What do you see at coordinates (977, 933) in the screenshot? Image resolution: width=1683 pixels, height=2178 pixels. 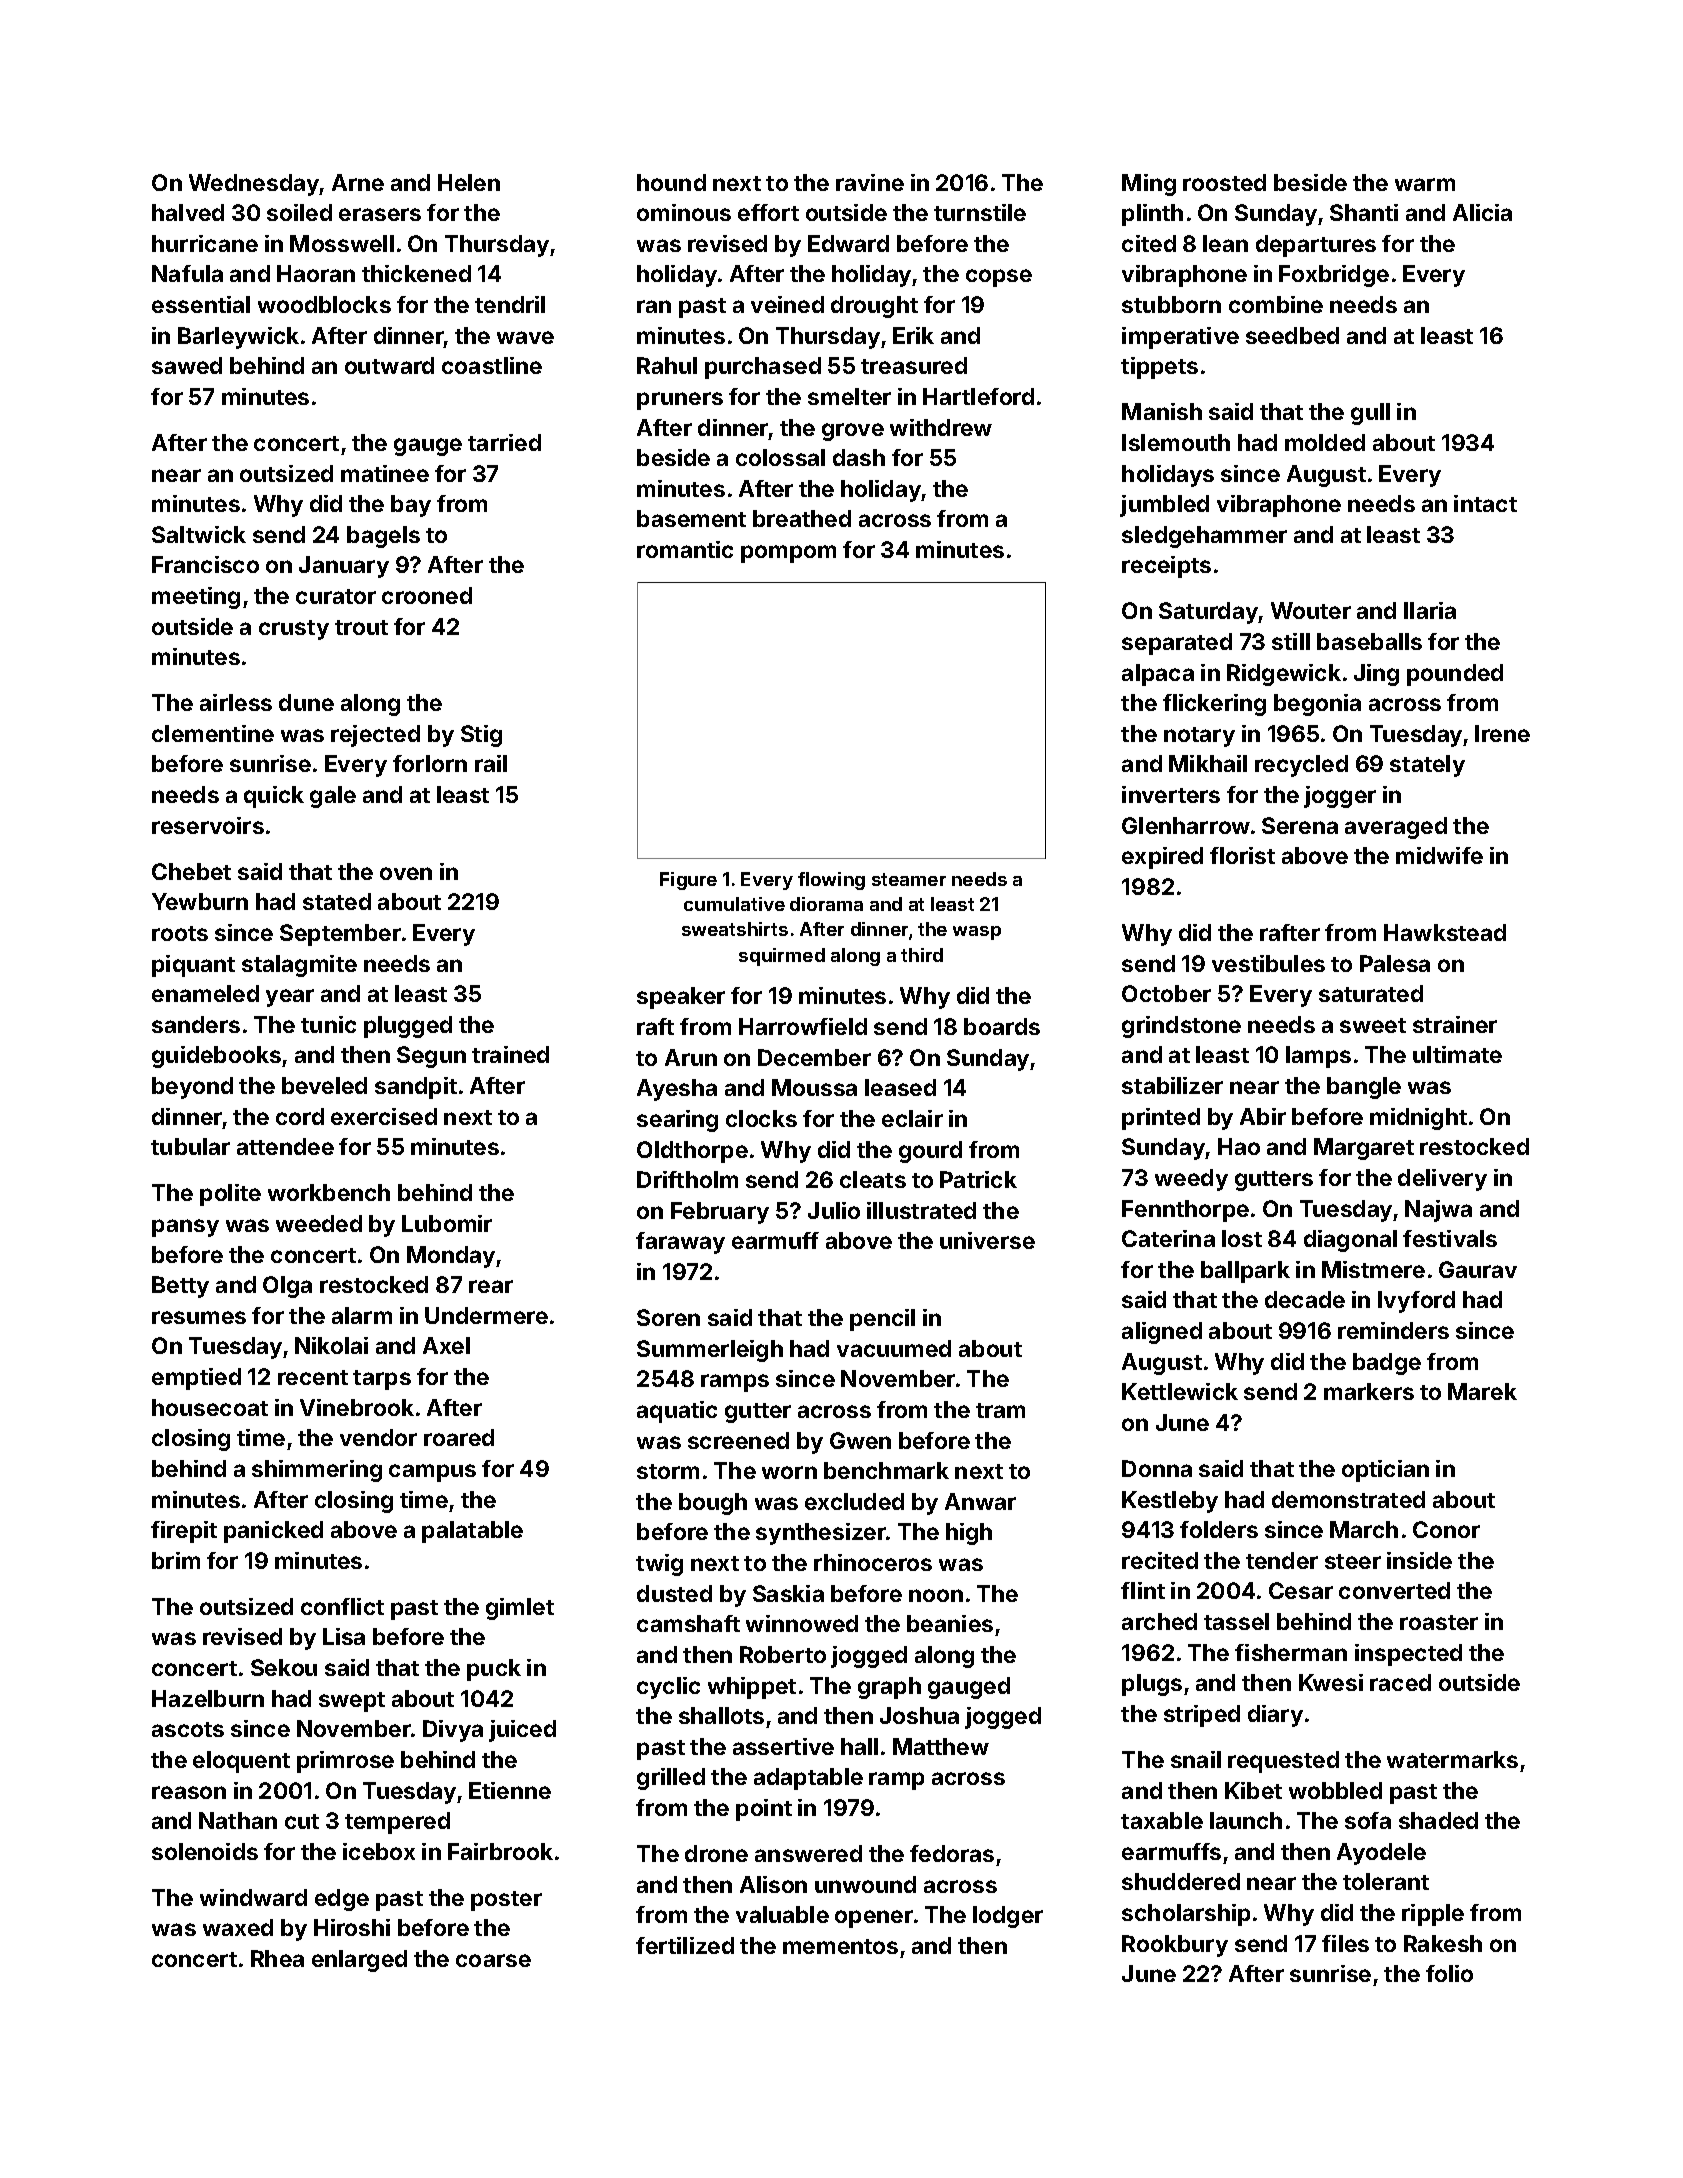 I see `wasp` at bounding box center [977, 933].
